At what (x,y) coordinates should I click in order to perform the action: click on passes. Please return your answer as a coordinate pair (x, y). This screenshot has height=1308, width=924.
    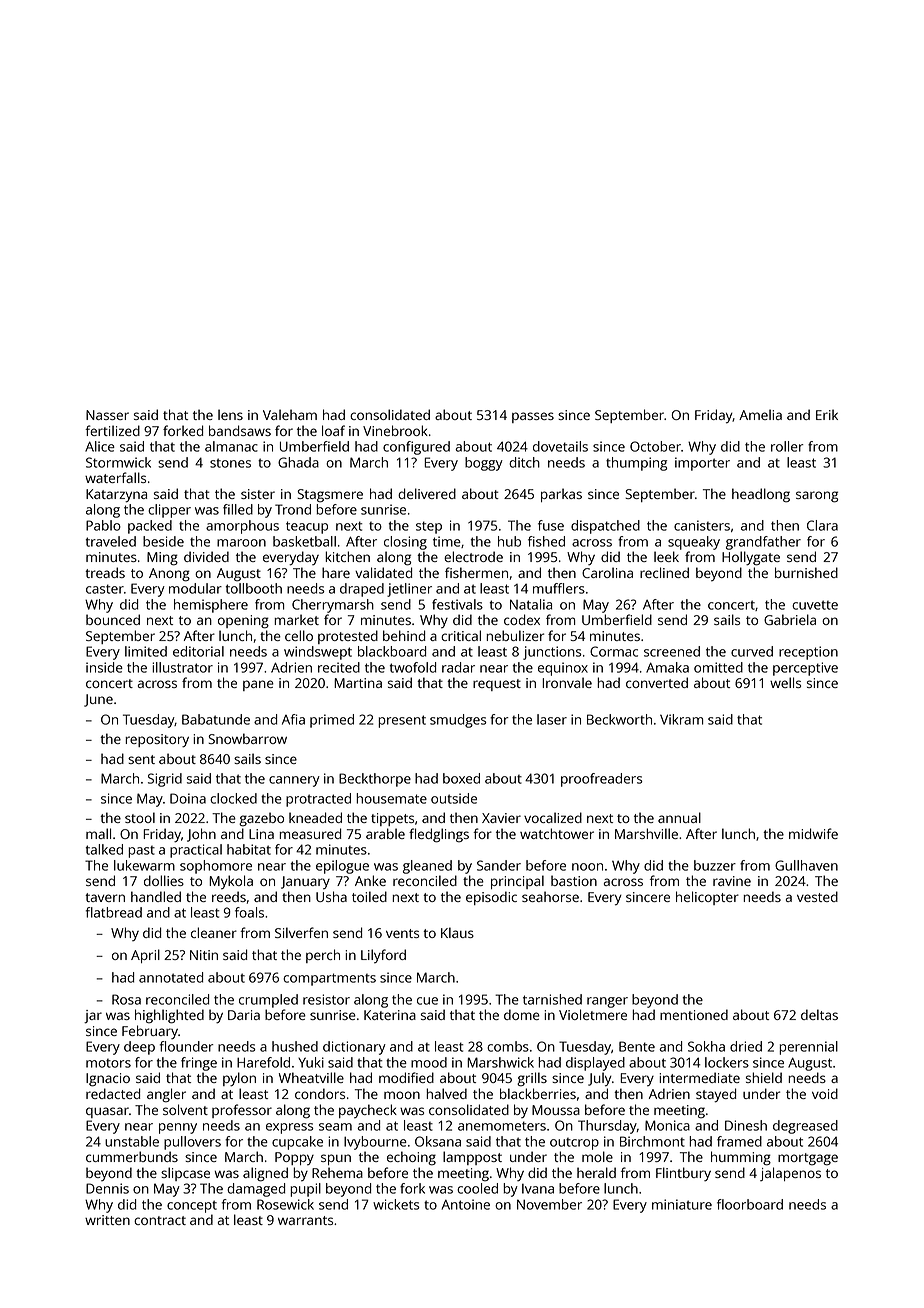
    Looking at the image, I should click on (533, 417).
